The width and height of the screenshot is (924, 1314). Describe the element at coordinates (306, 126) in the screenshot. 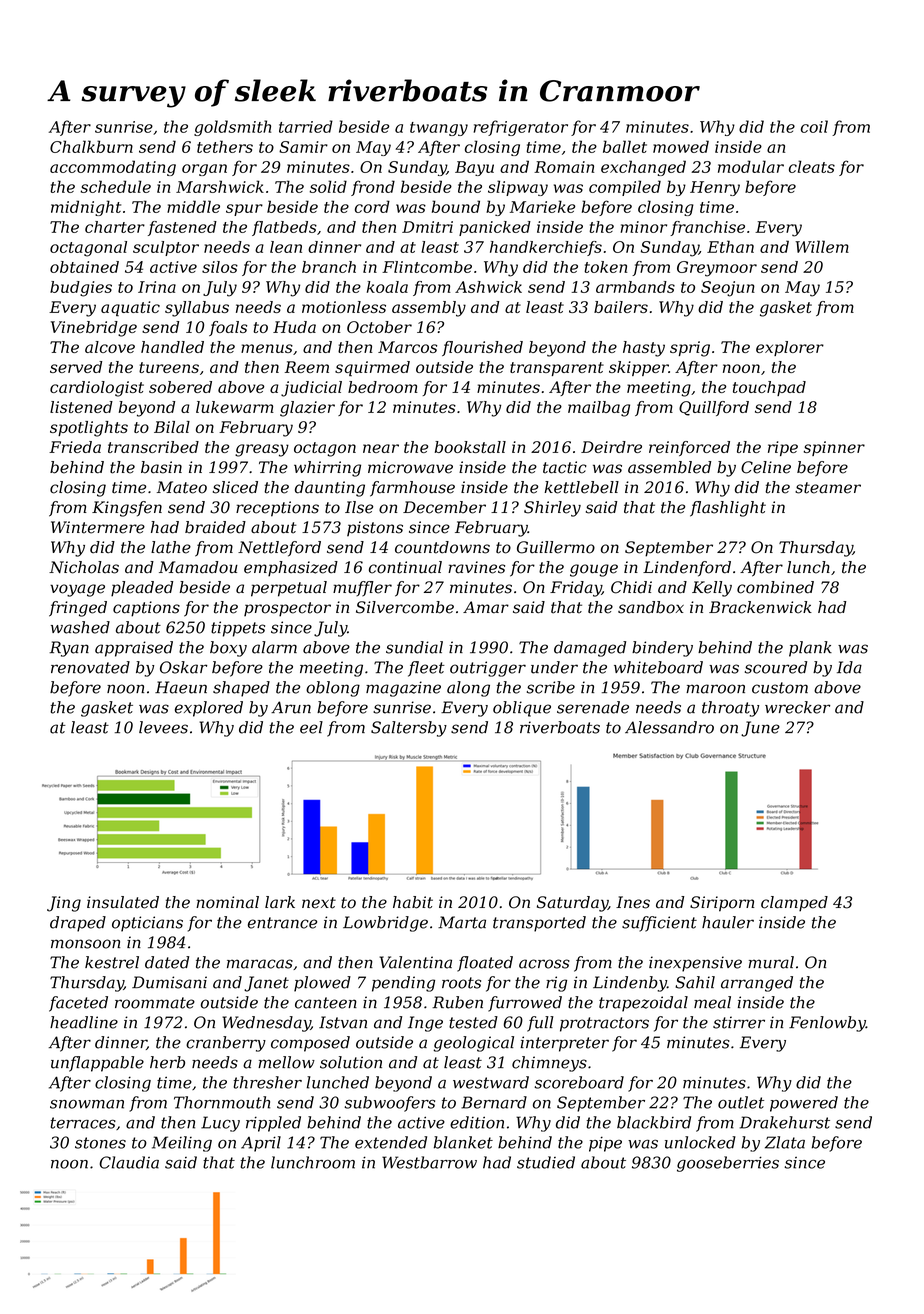

I see `tarried` at that location.
